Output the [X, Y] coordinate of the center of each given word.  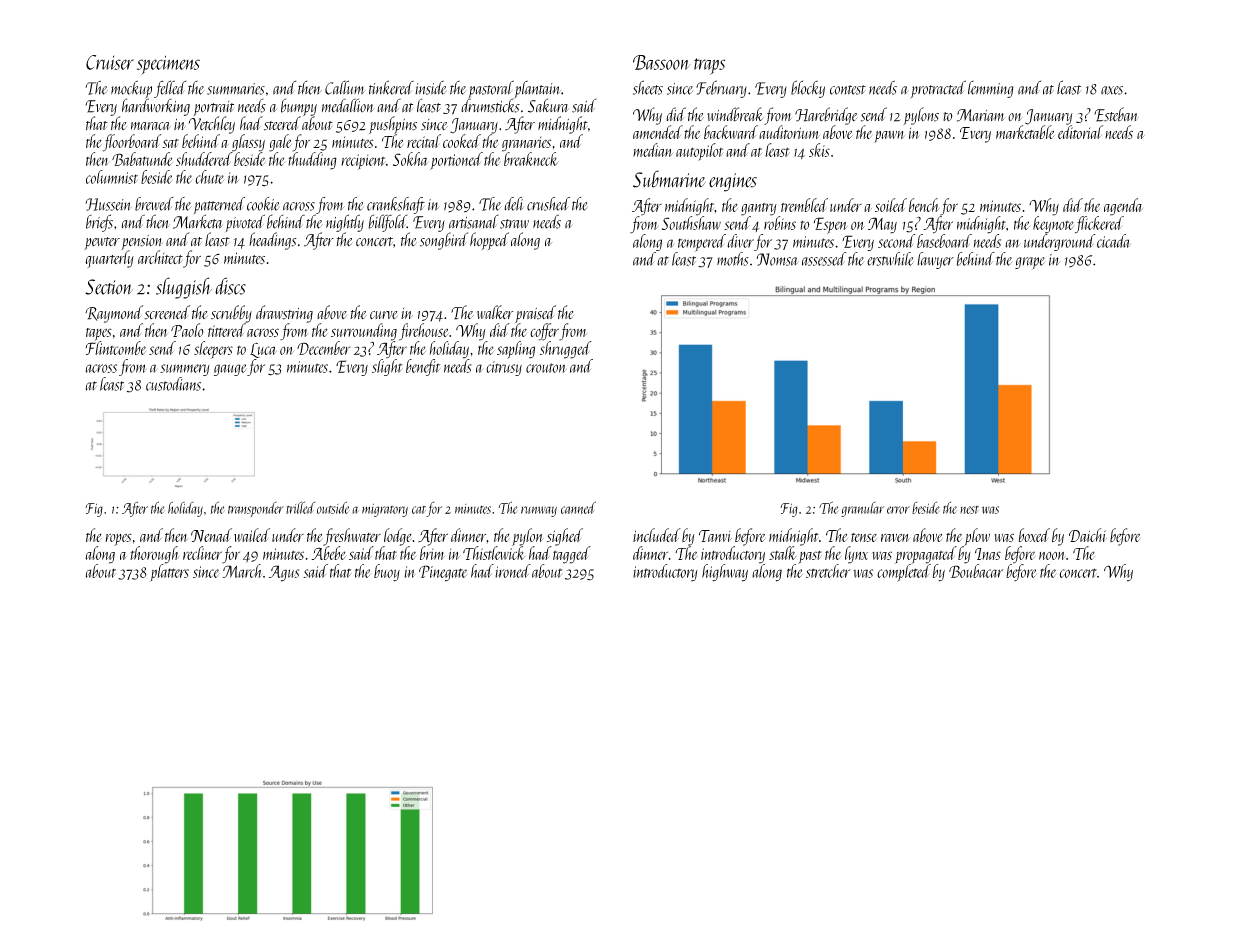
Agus [284, 573]
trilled [300, 507]
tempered [702, 243]
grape [1030, 263]
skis [819, 150]
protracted [938, 89]
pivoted [245, 223]
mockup [131, 89]
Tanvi [715, 536]
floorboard [132, 143]
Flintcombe [116, 348]
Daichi [1088, 535]
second [897, 241]
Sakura [548, 105]
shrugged [566, 350]
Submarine [669, 179]
